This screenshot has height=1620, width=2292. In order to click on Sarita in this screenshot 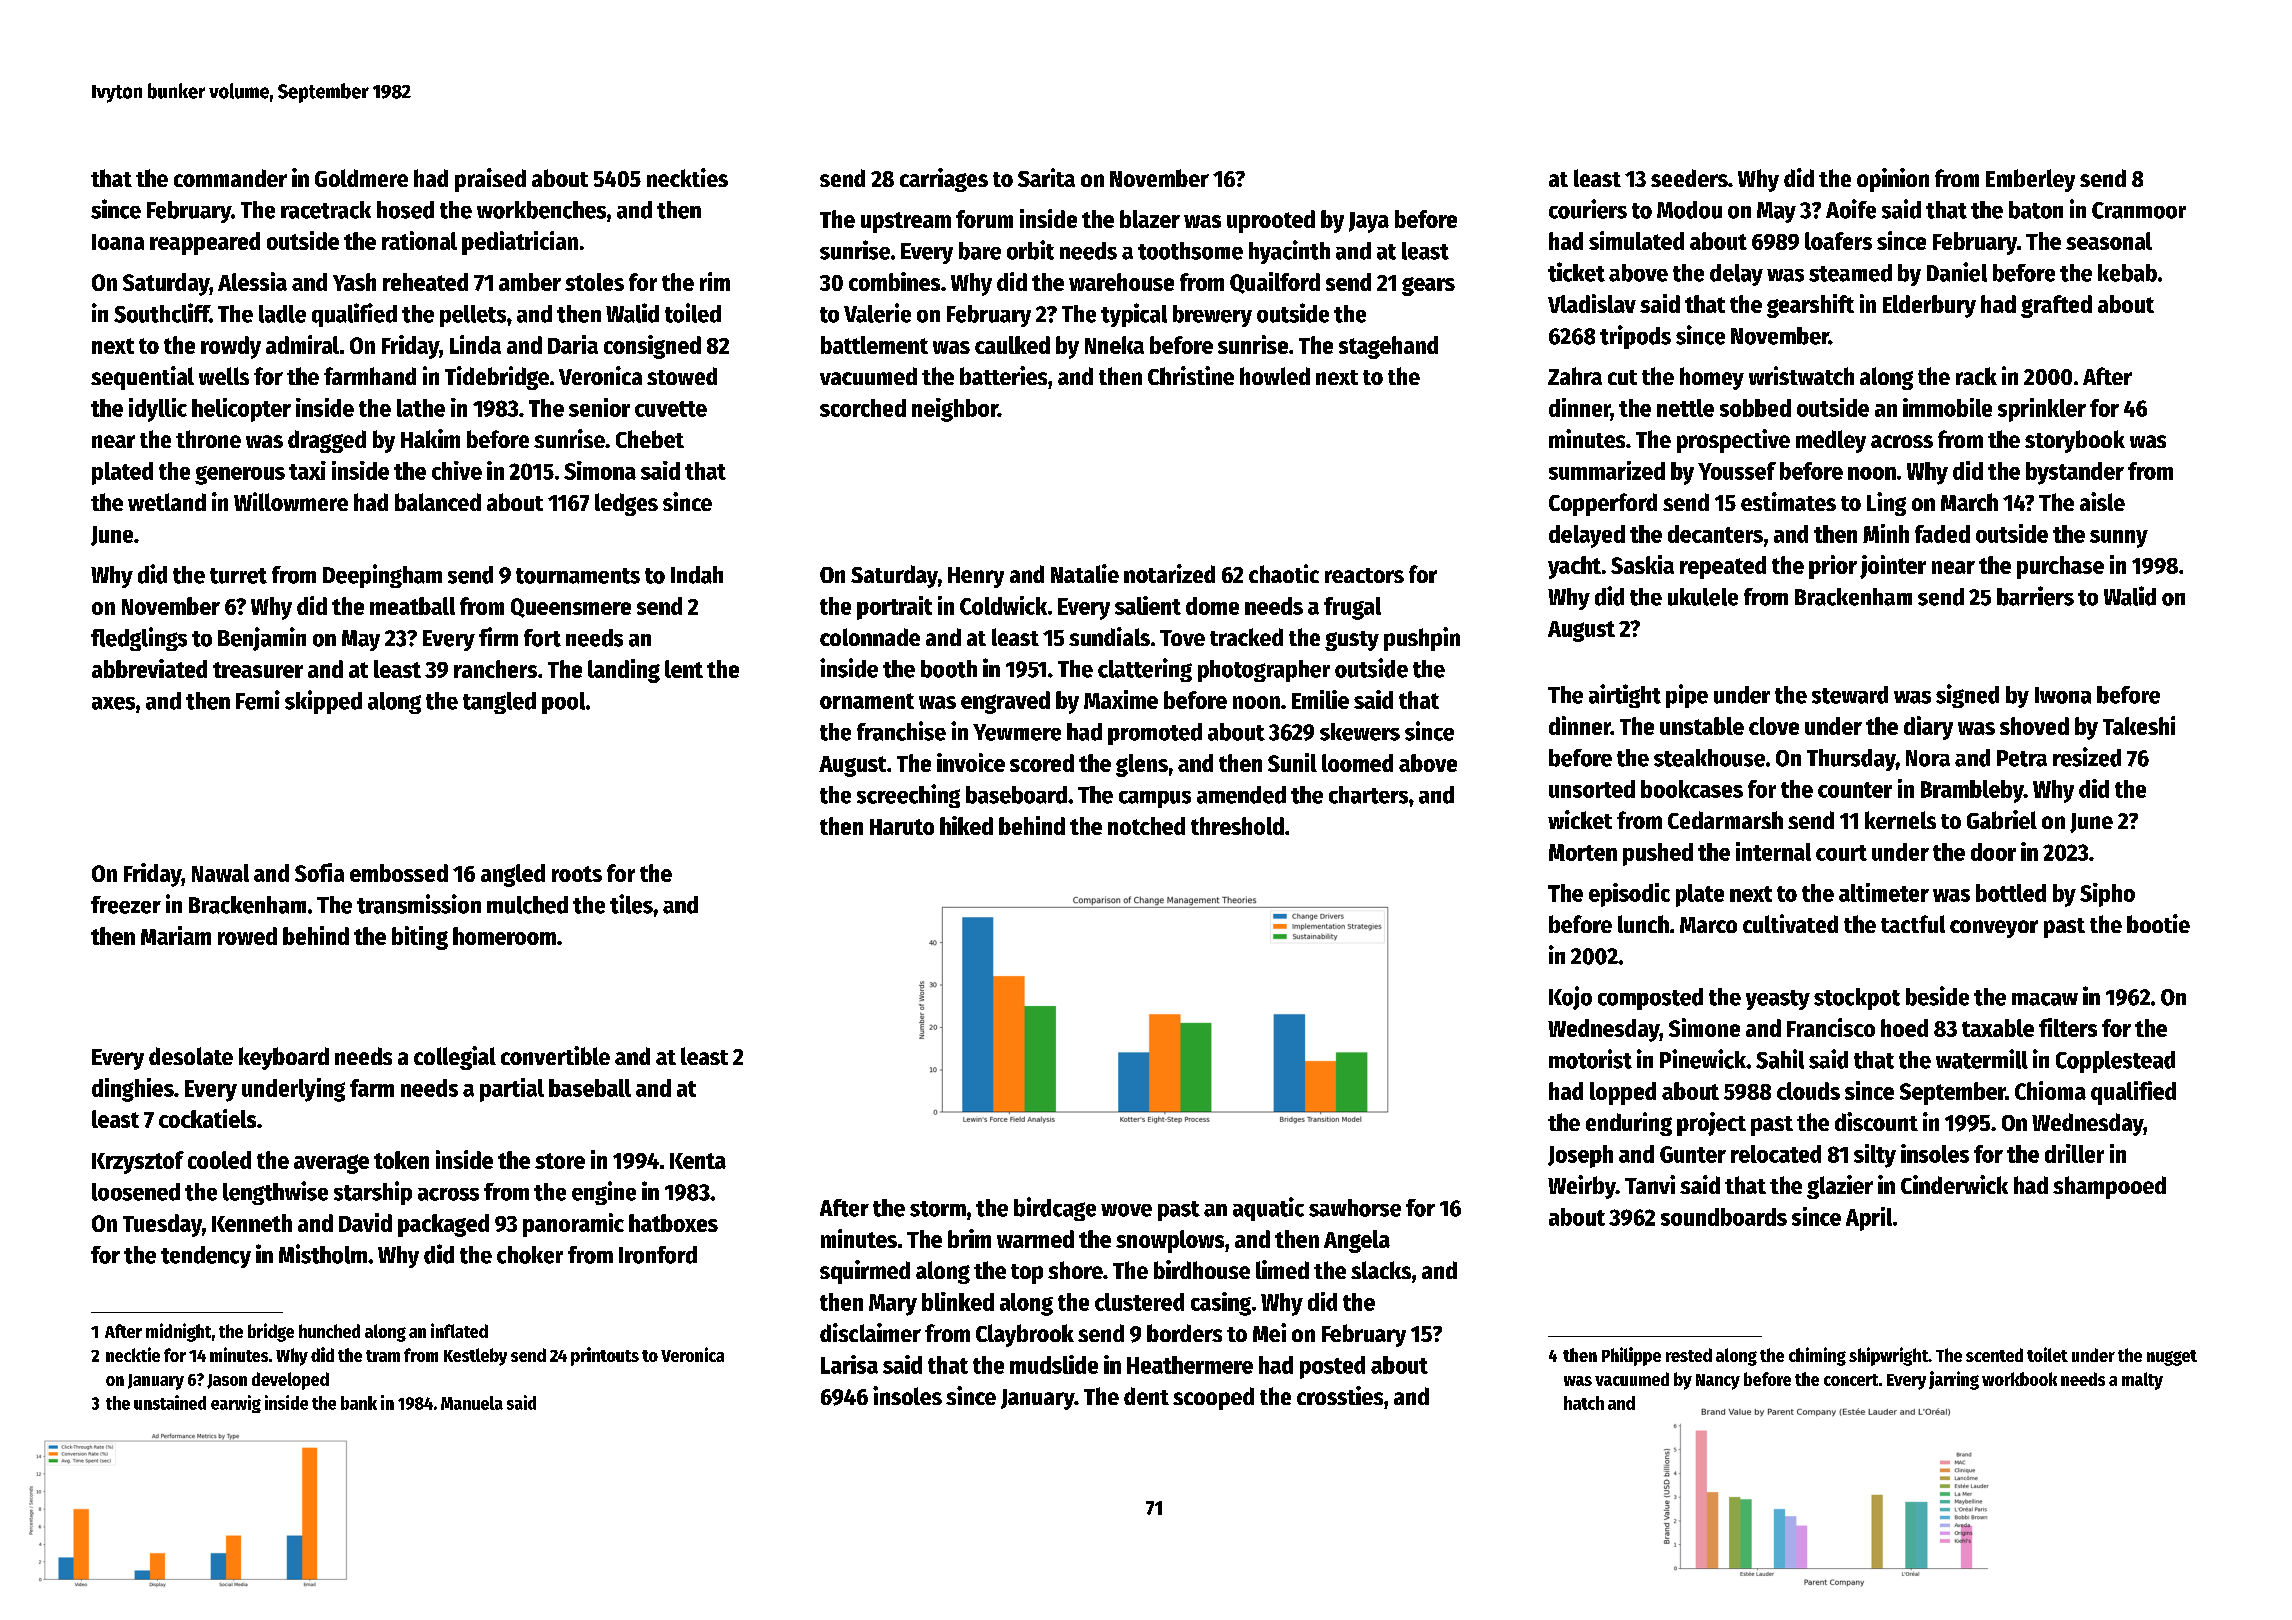, I will do `click(1046, 177)`.
